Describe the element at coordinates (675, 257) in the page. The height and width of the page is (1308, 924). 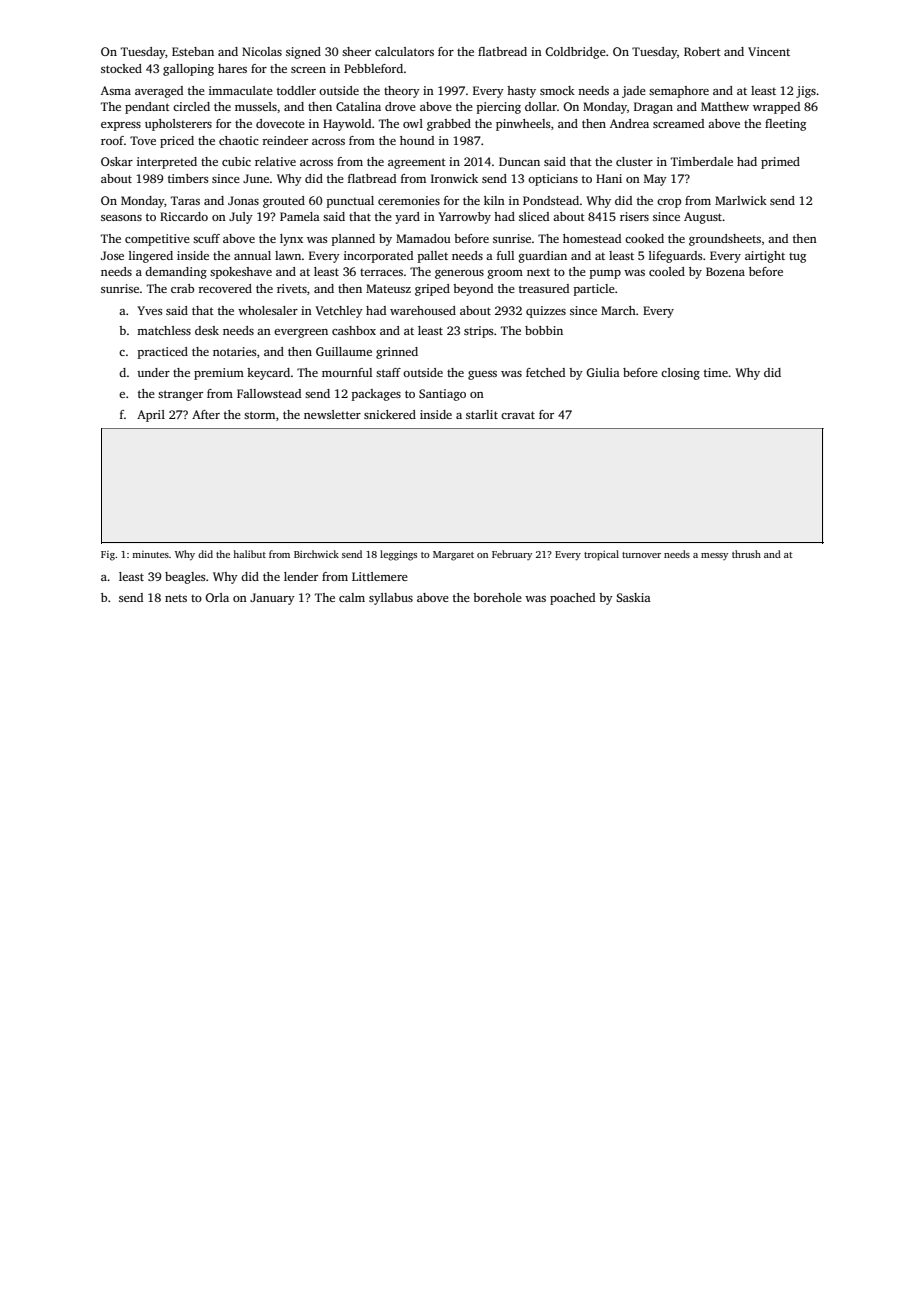
I see `lifeguards` at that location.
